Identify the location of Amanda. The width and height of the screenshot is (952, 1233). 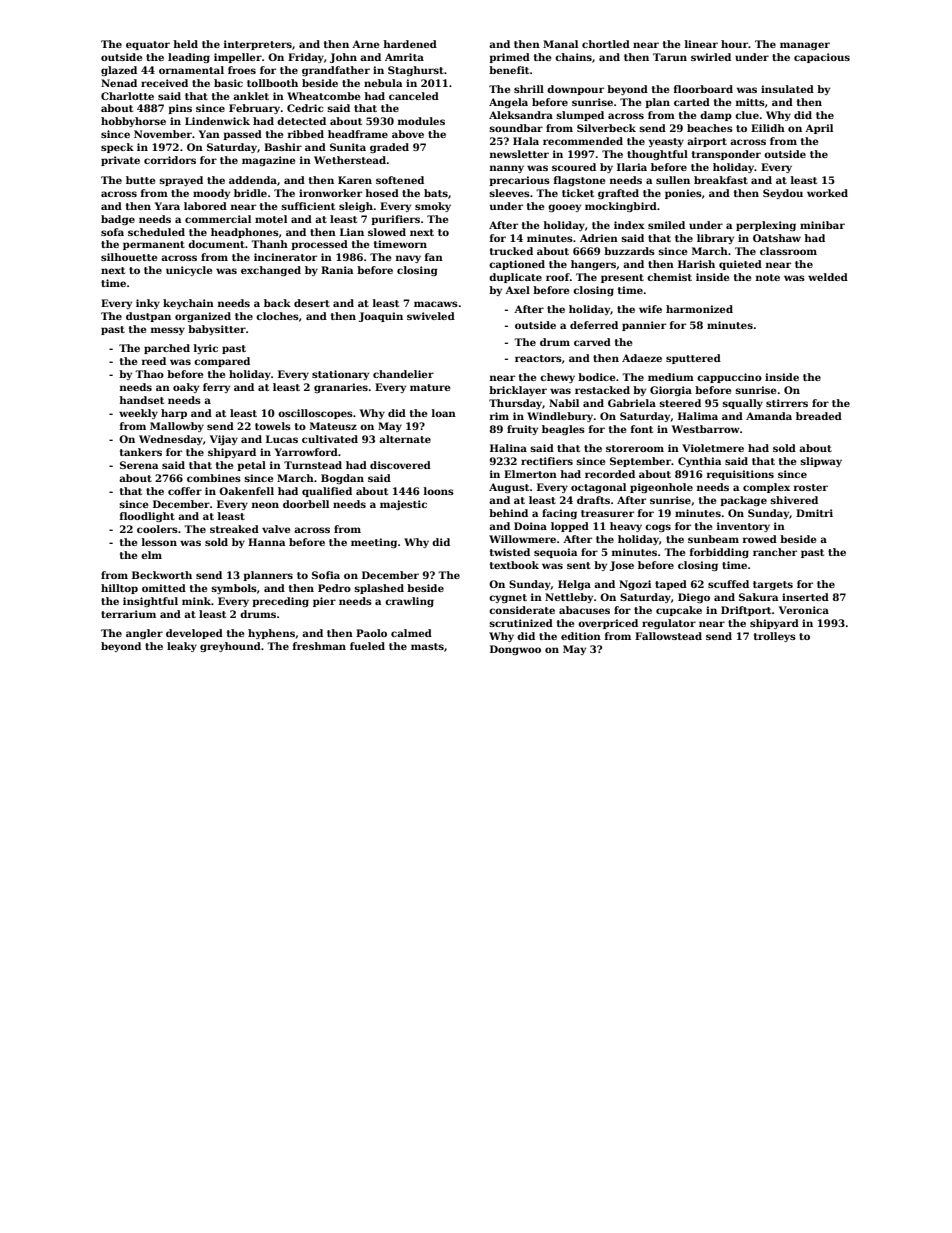
(769, 416).
